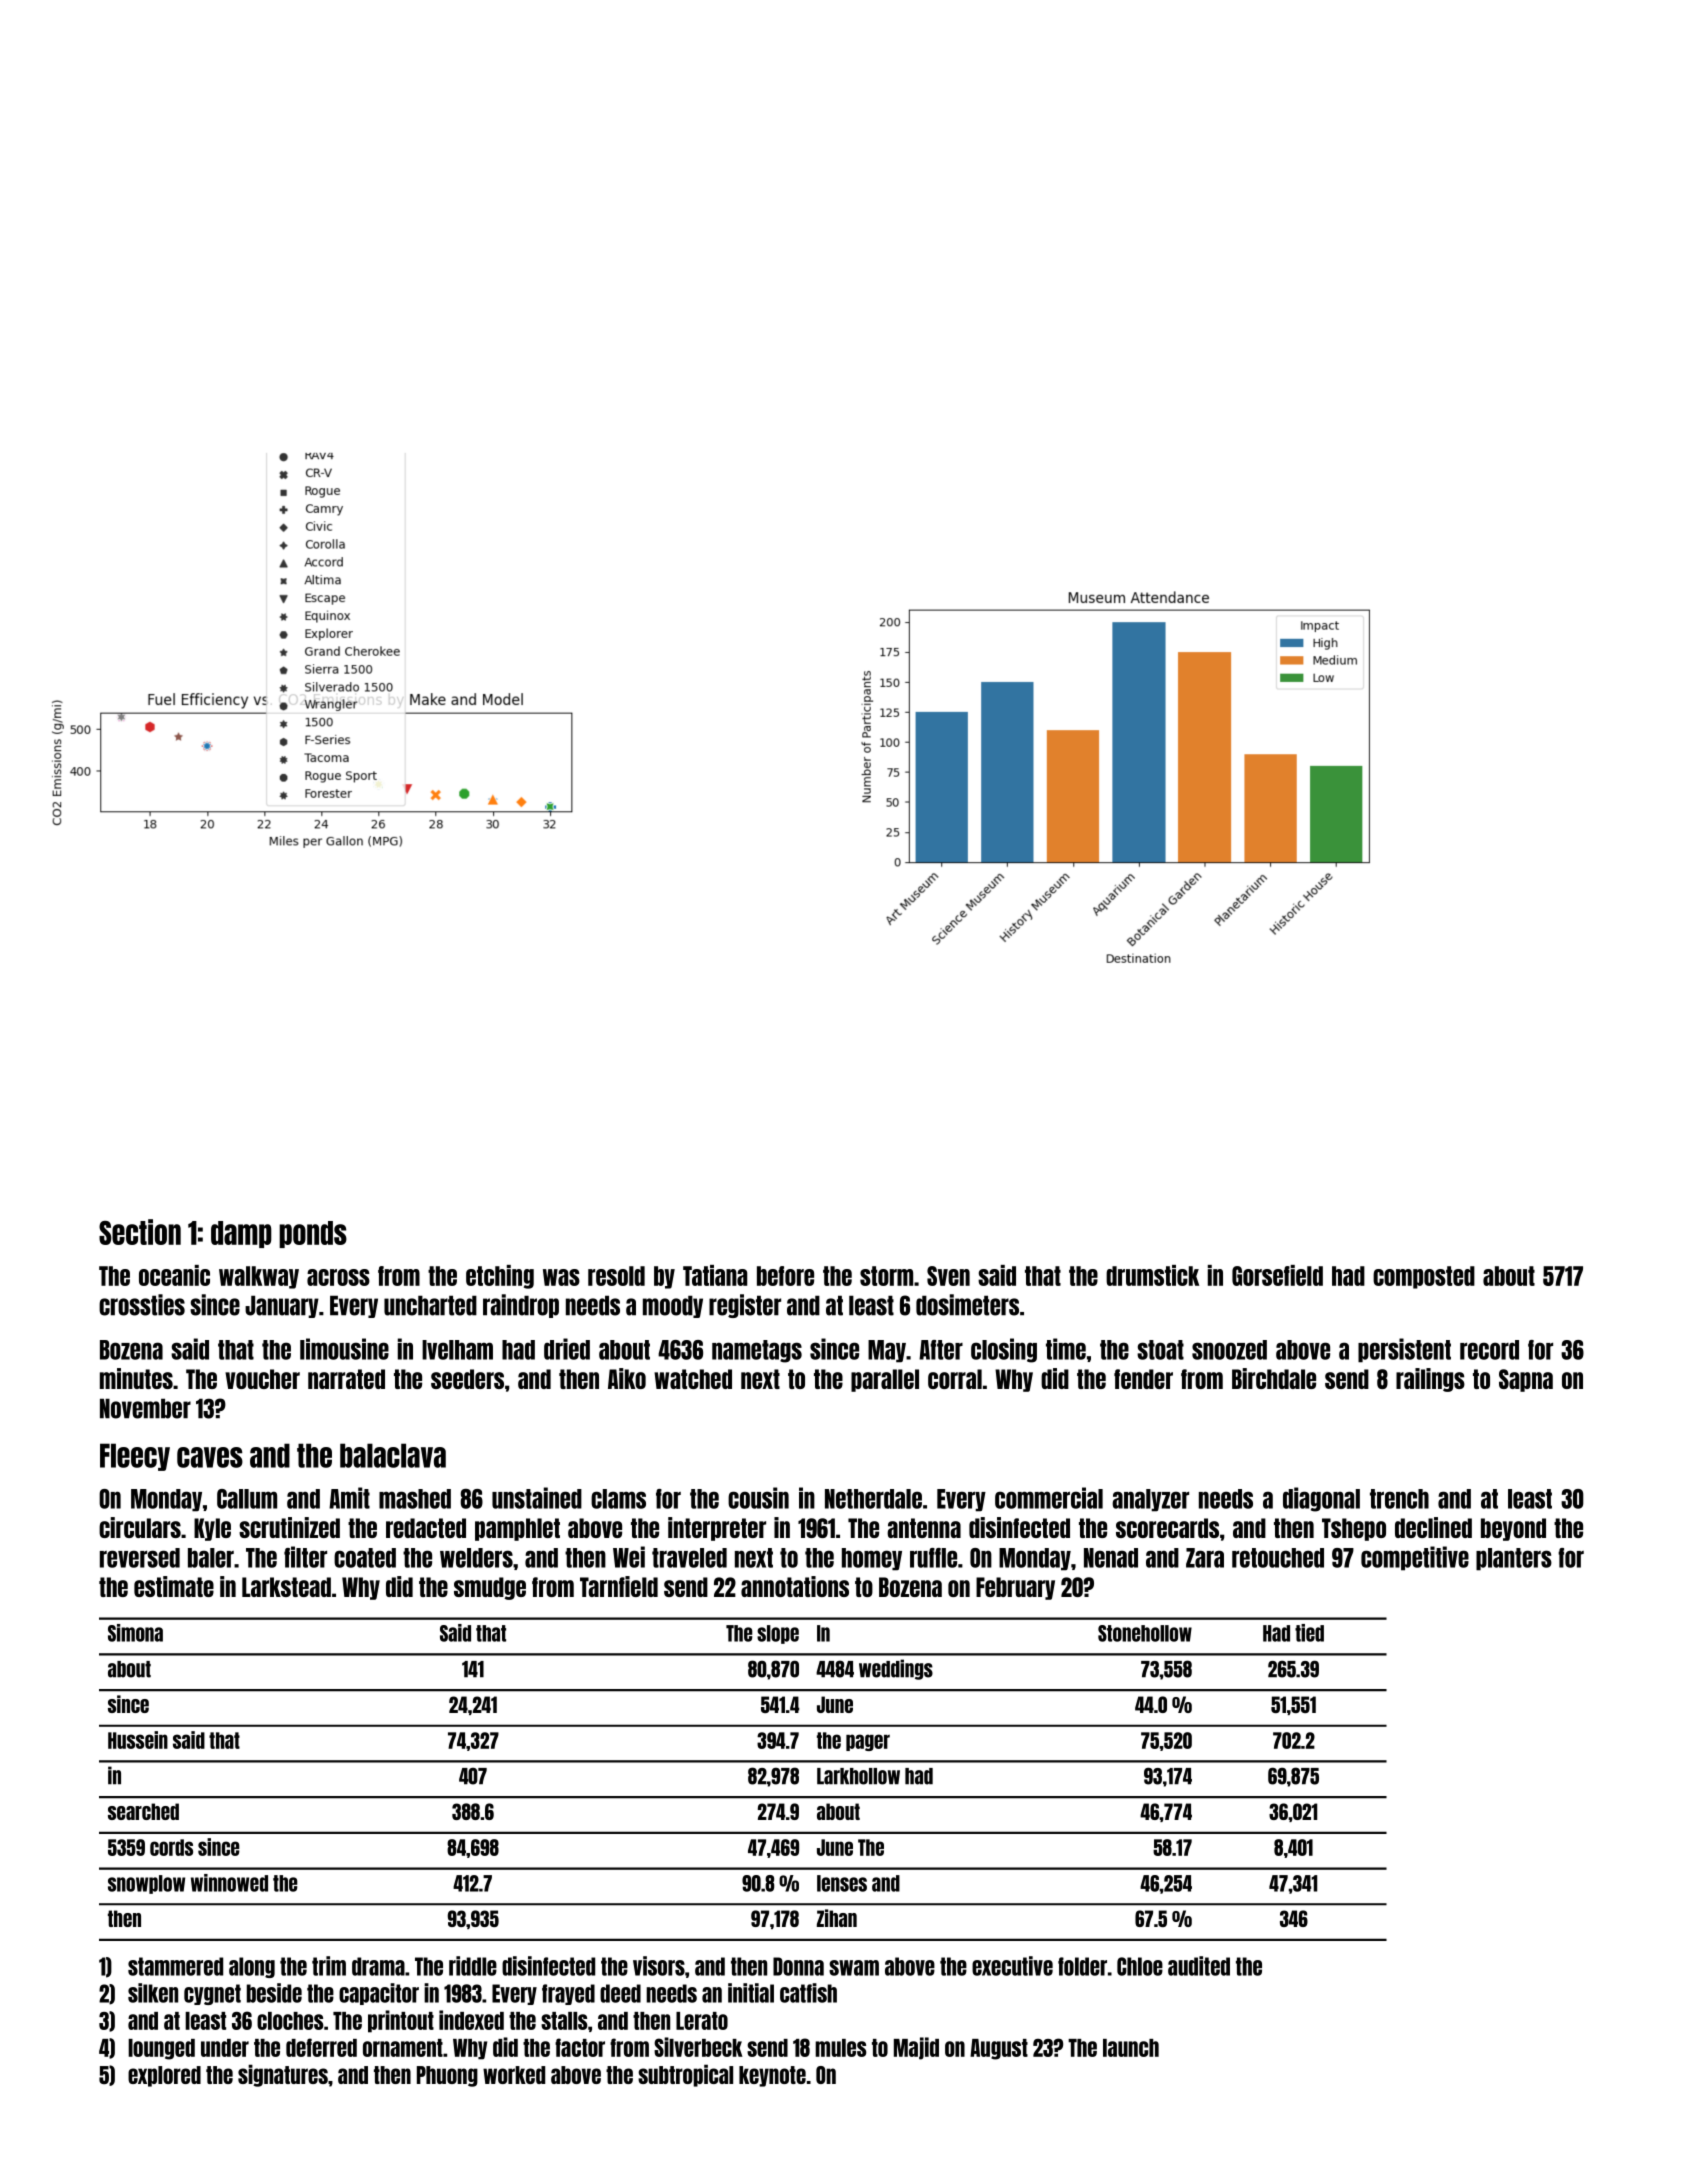  What do you see at coordinates (500, 1277) in the screenshot?
I see `etching` at bounding box center [500, 1277].
